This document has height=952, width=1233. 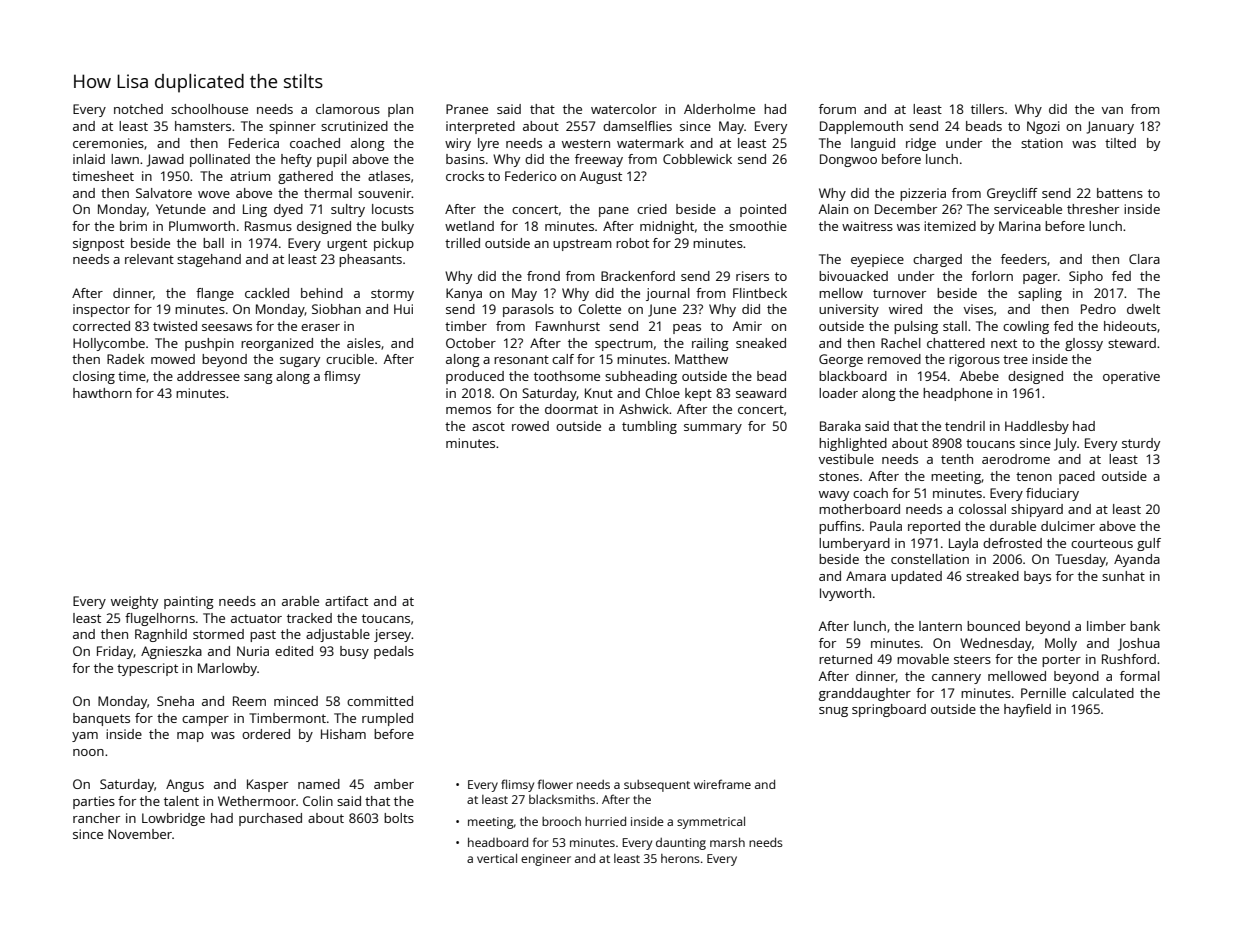 I want to click on hawthorn, so click(x=102, y=393).
